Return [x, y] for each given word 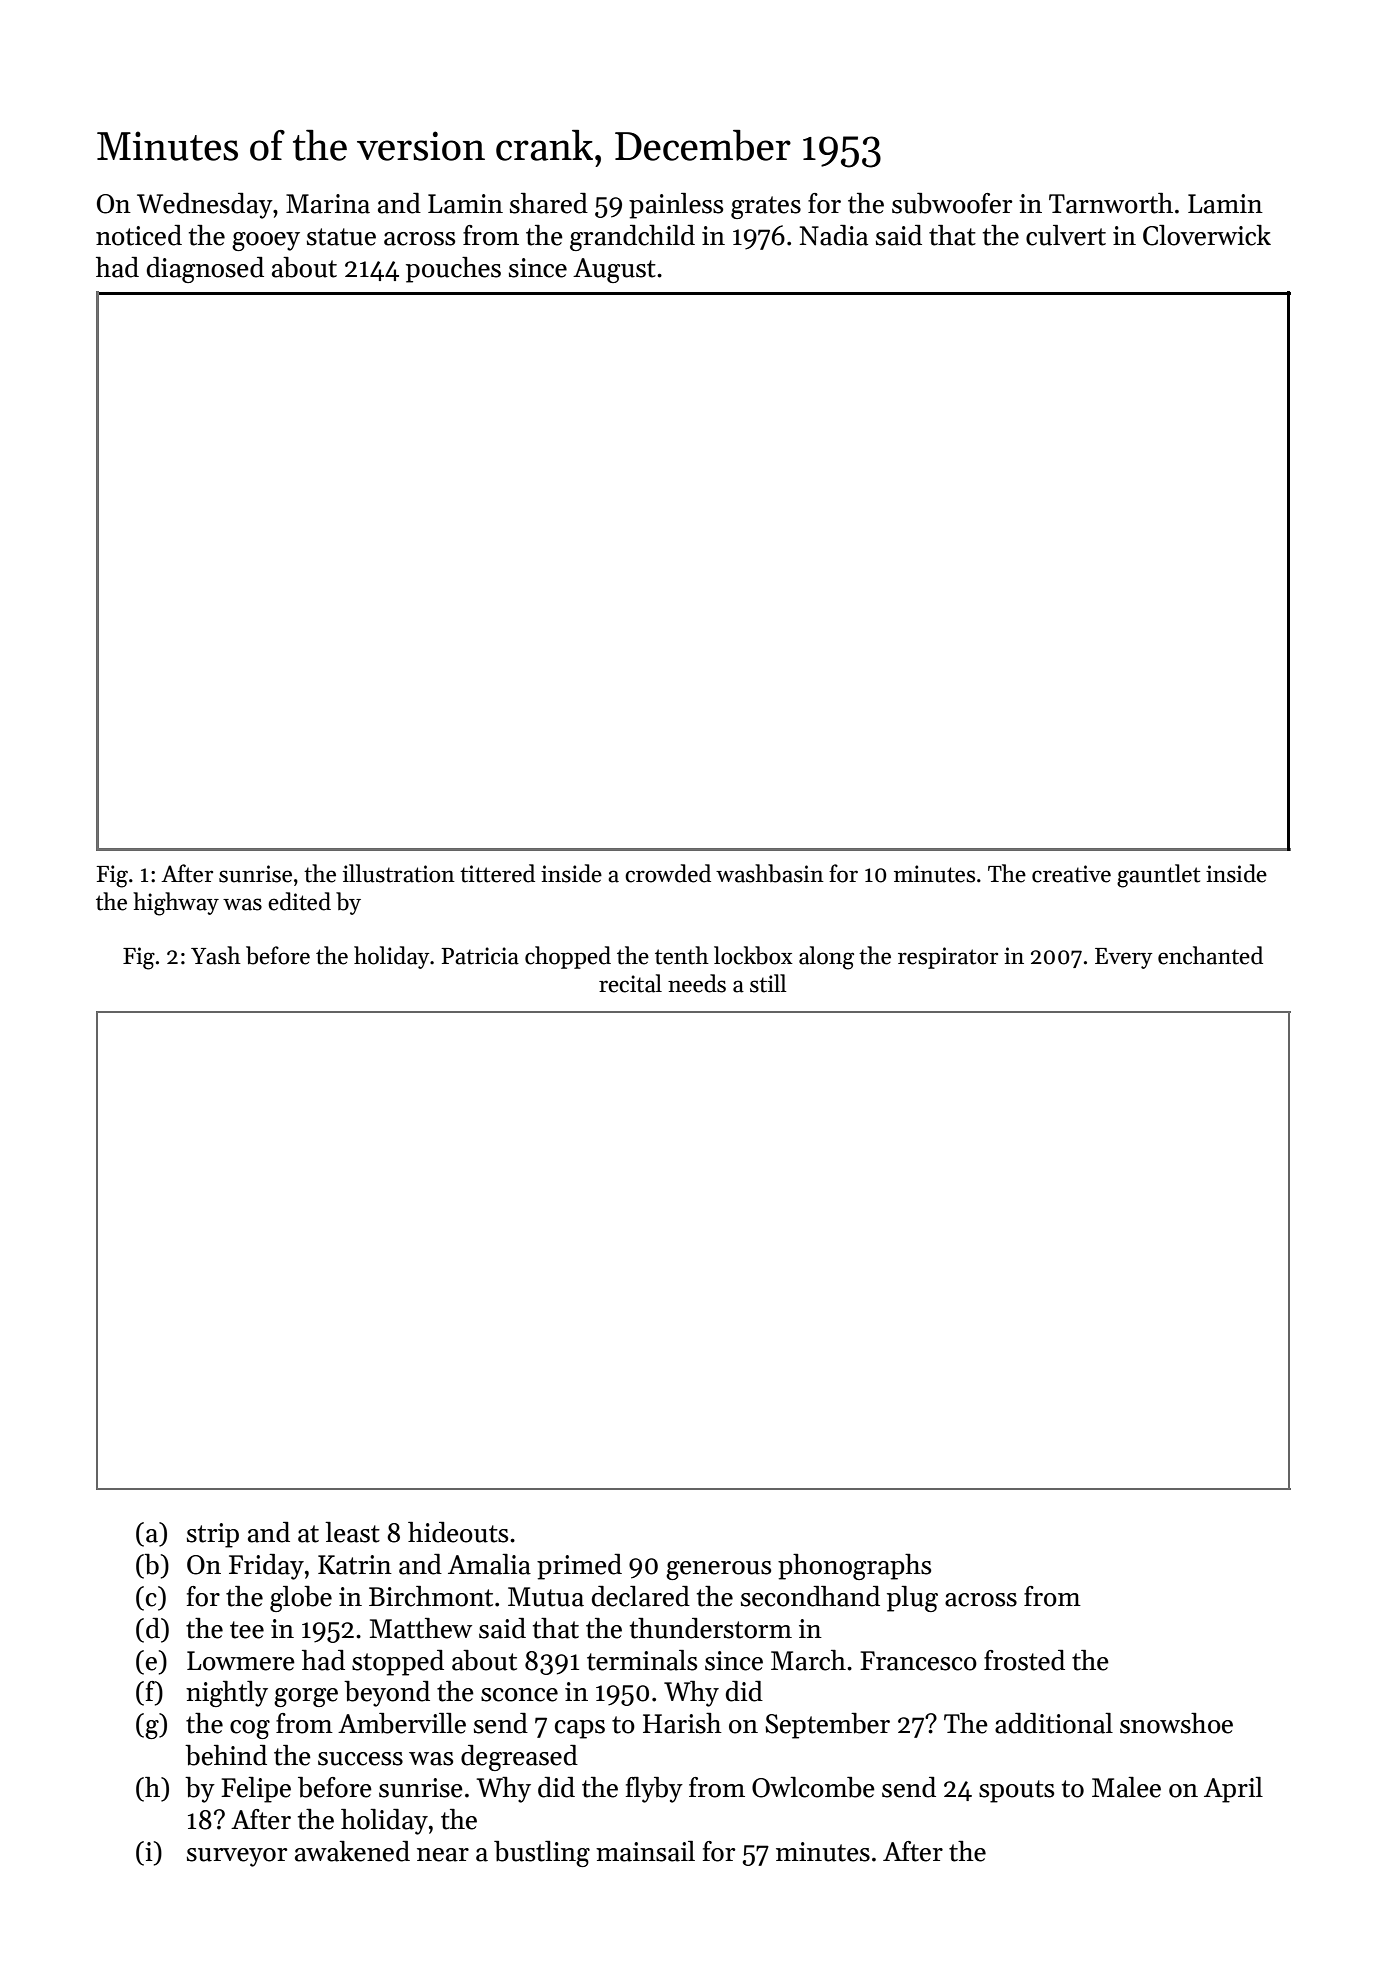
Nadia [834, 235]
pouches [453, 270]
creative [1071, 874]
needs [697, 983]
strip [213, 1535]
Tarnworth [1111, 203]
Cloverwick [1207, 235]
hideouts [458, 1532]
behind [226, 1755]
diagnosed [205, 270]
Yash [216, 955]
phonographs [854, 1567]
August [614, 270]
